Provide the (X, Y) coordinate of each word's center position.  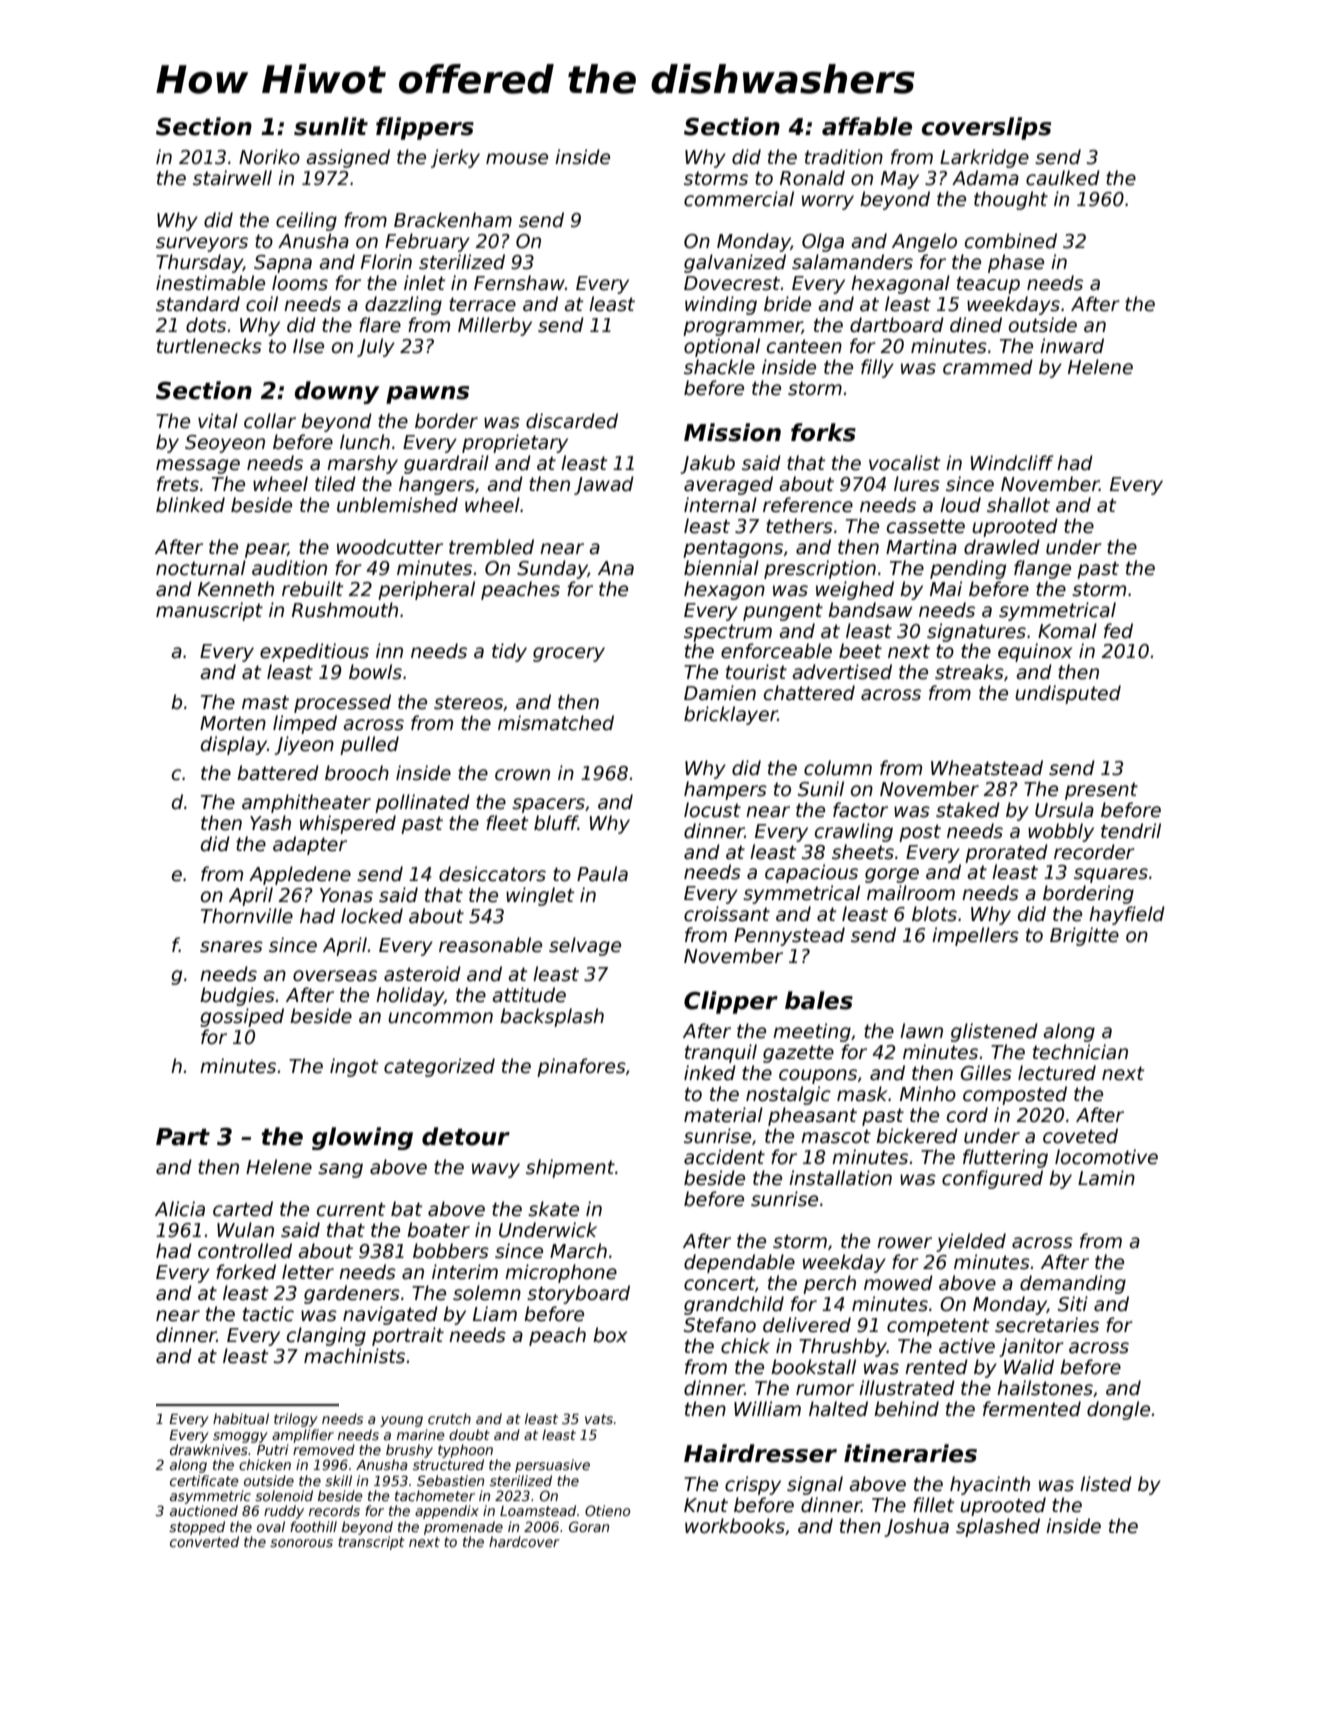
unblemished (397, 505)
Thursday (199, 263)
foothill (313, 1526)
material (723, 1115)
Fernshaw (519, 283)
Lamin (1106, 1178)
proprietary (515, 443)
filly (877, 368)
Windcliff (1012, 463)
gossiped (242, 1017)
